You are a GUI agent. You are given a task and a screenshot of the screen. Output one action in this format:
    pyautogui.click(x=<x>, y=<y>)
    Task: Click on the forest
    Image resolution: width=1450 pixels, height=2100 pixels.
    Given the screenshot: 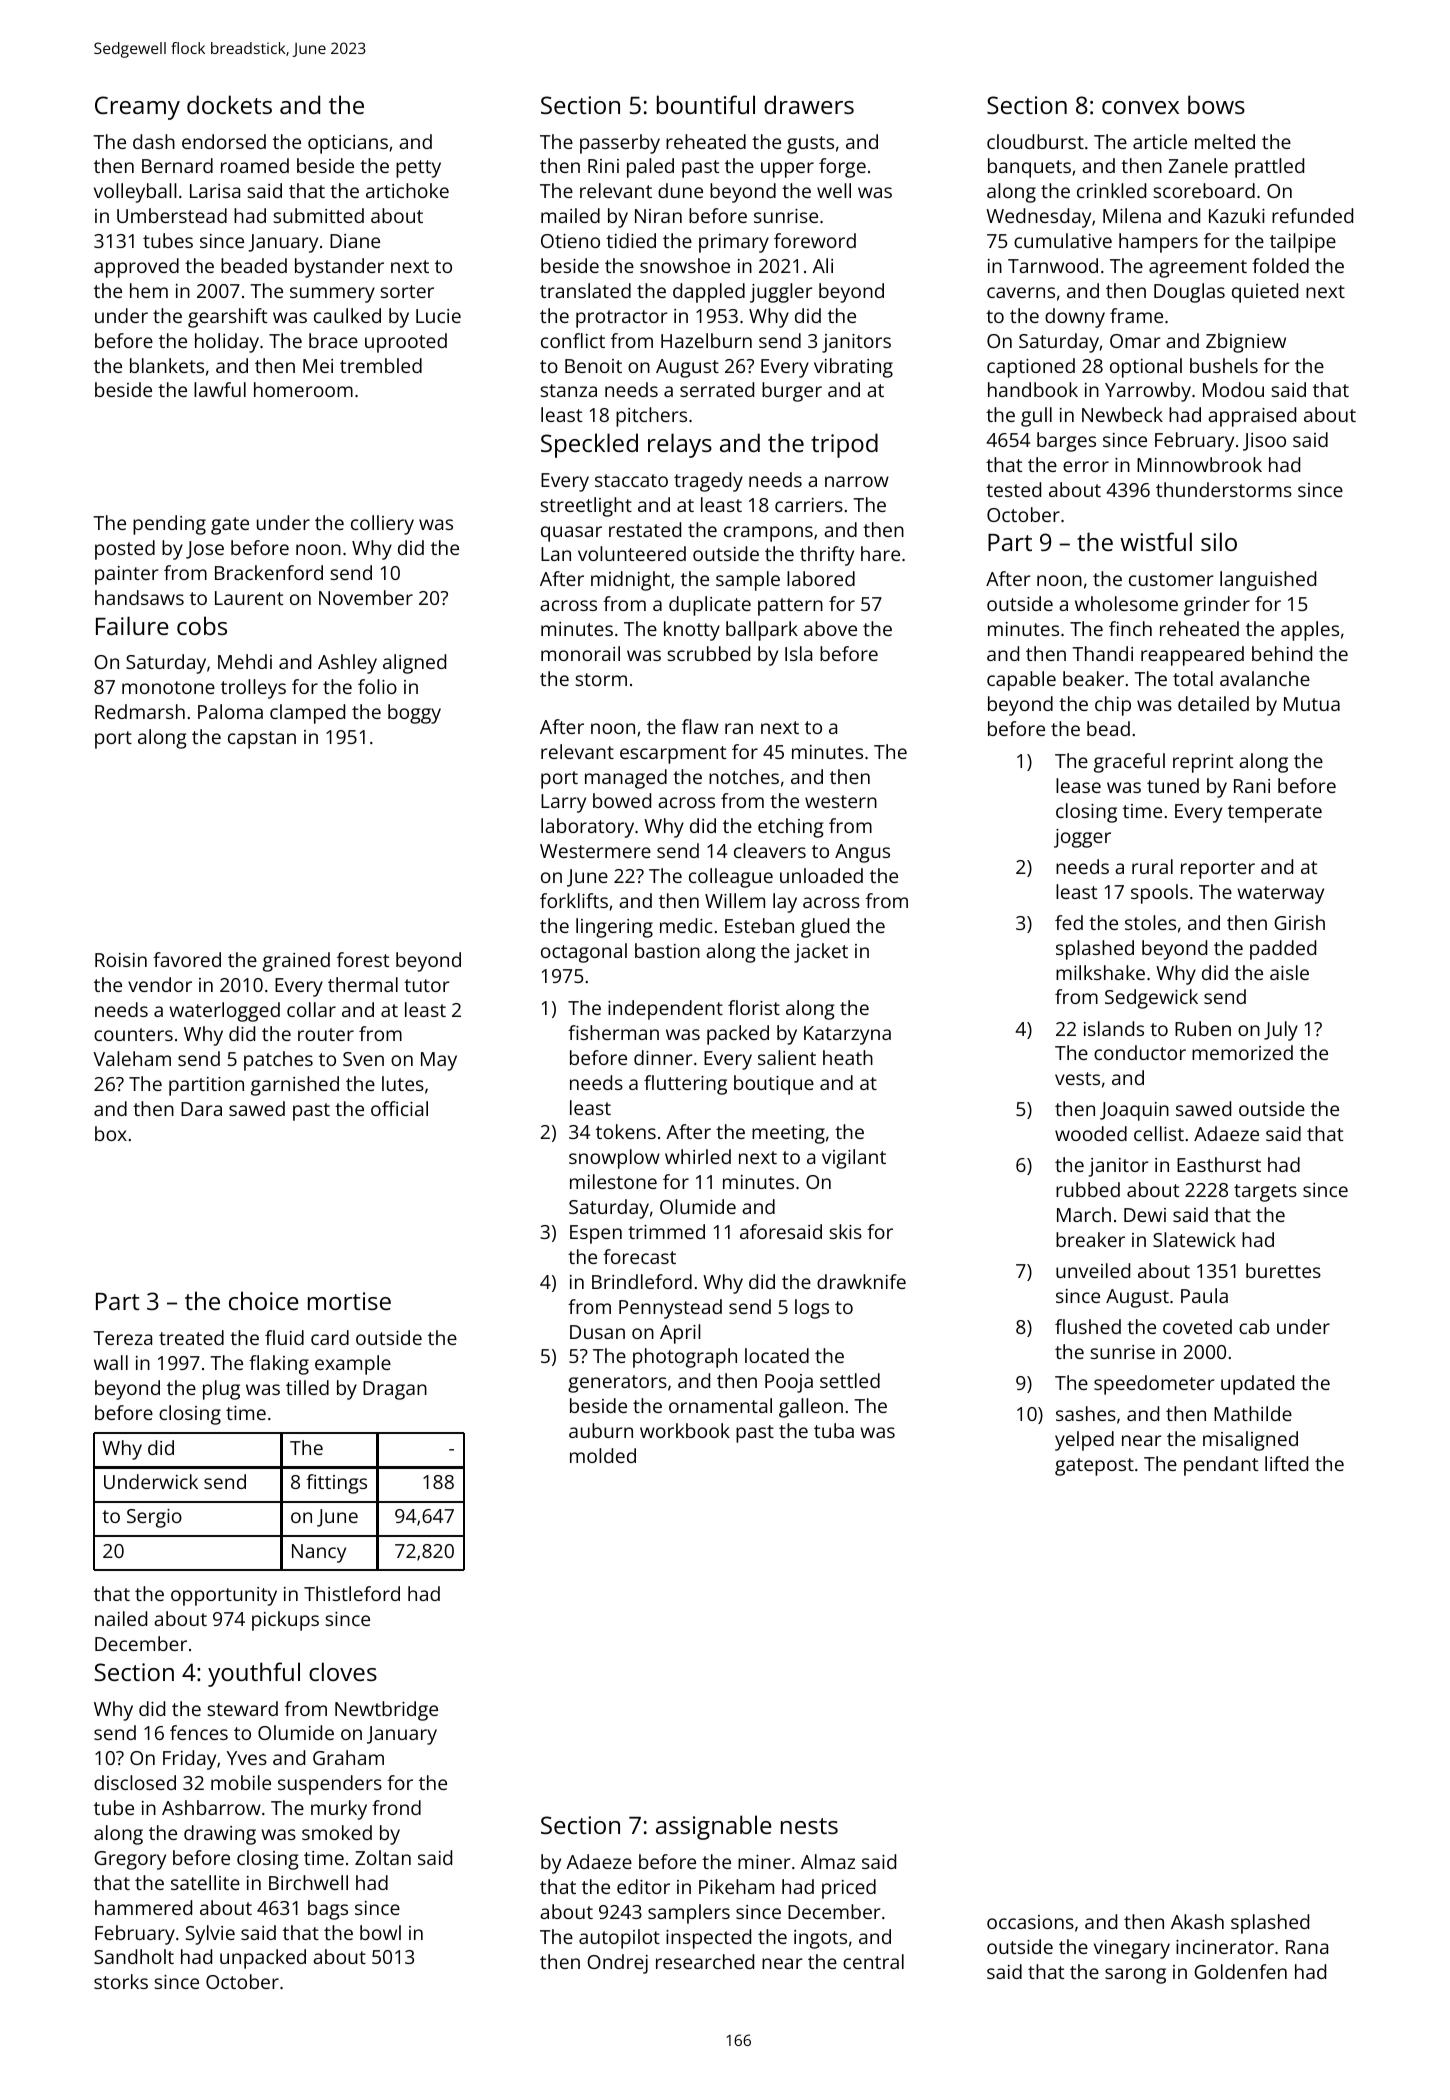 What is the action you would take?
    pyautogui.click(x=363, y=959)
